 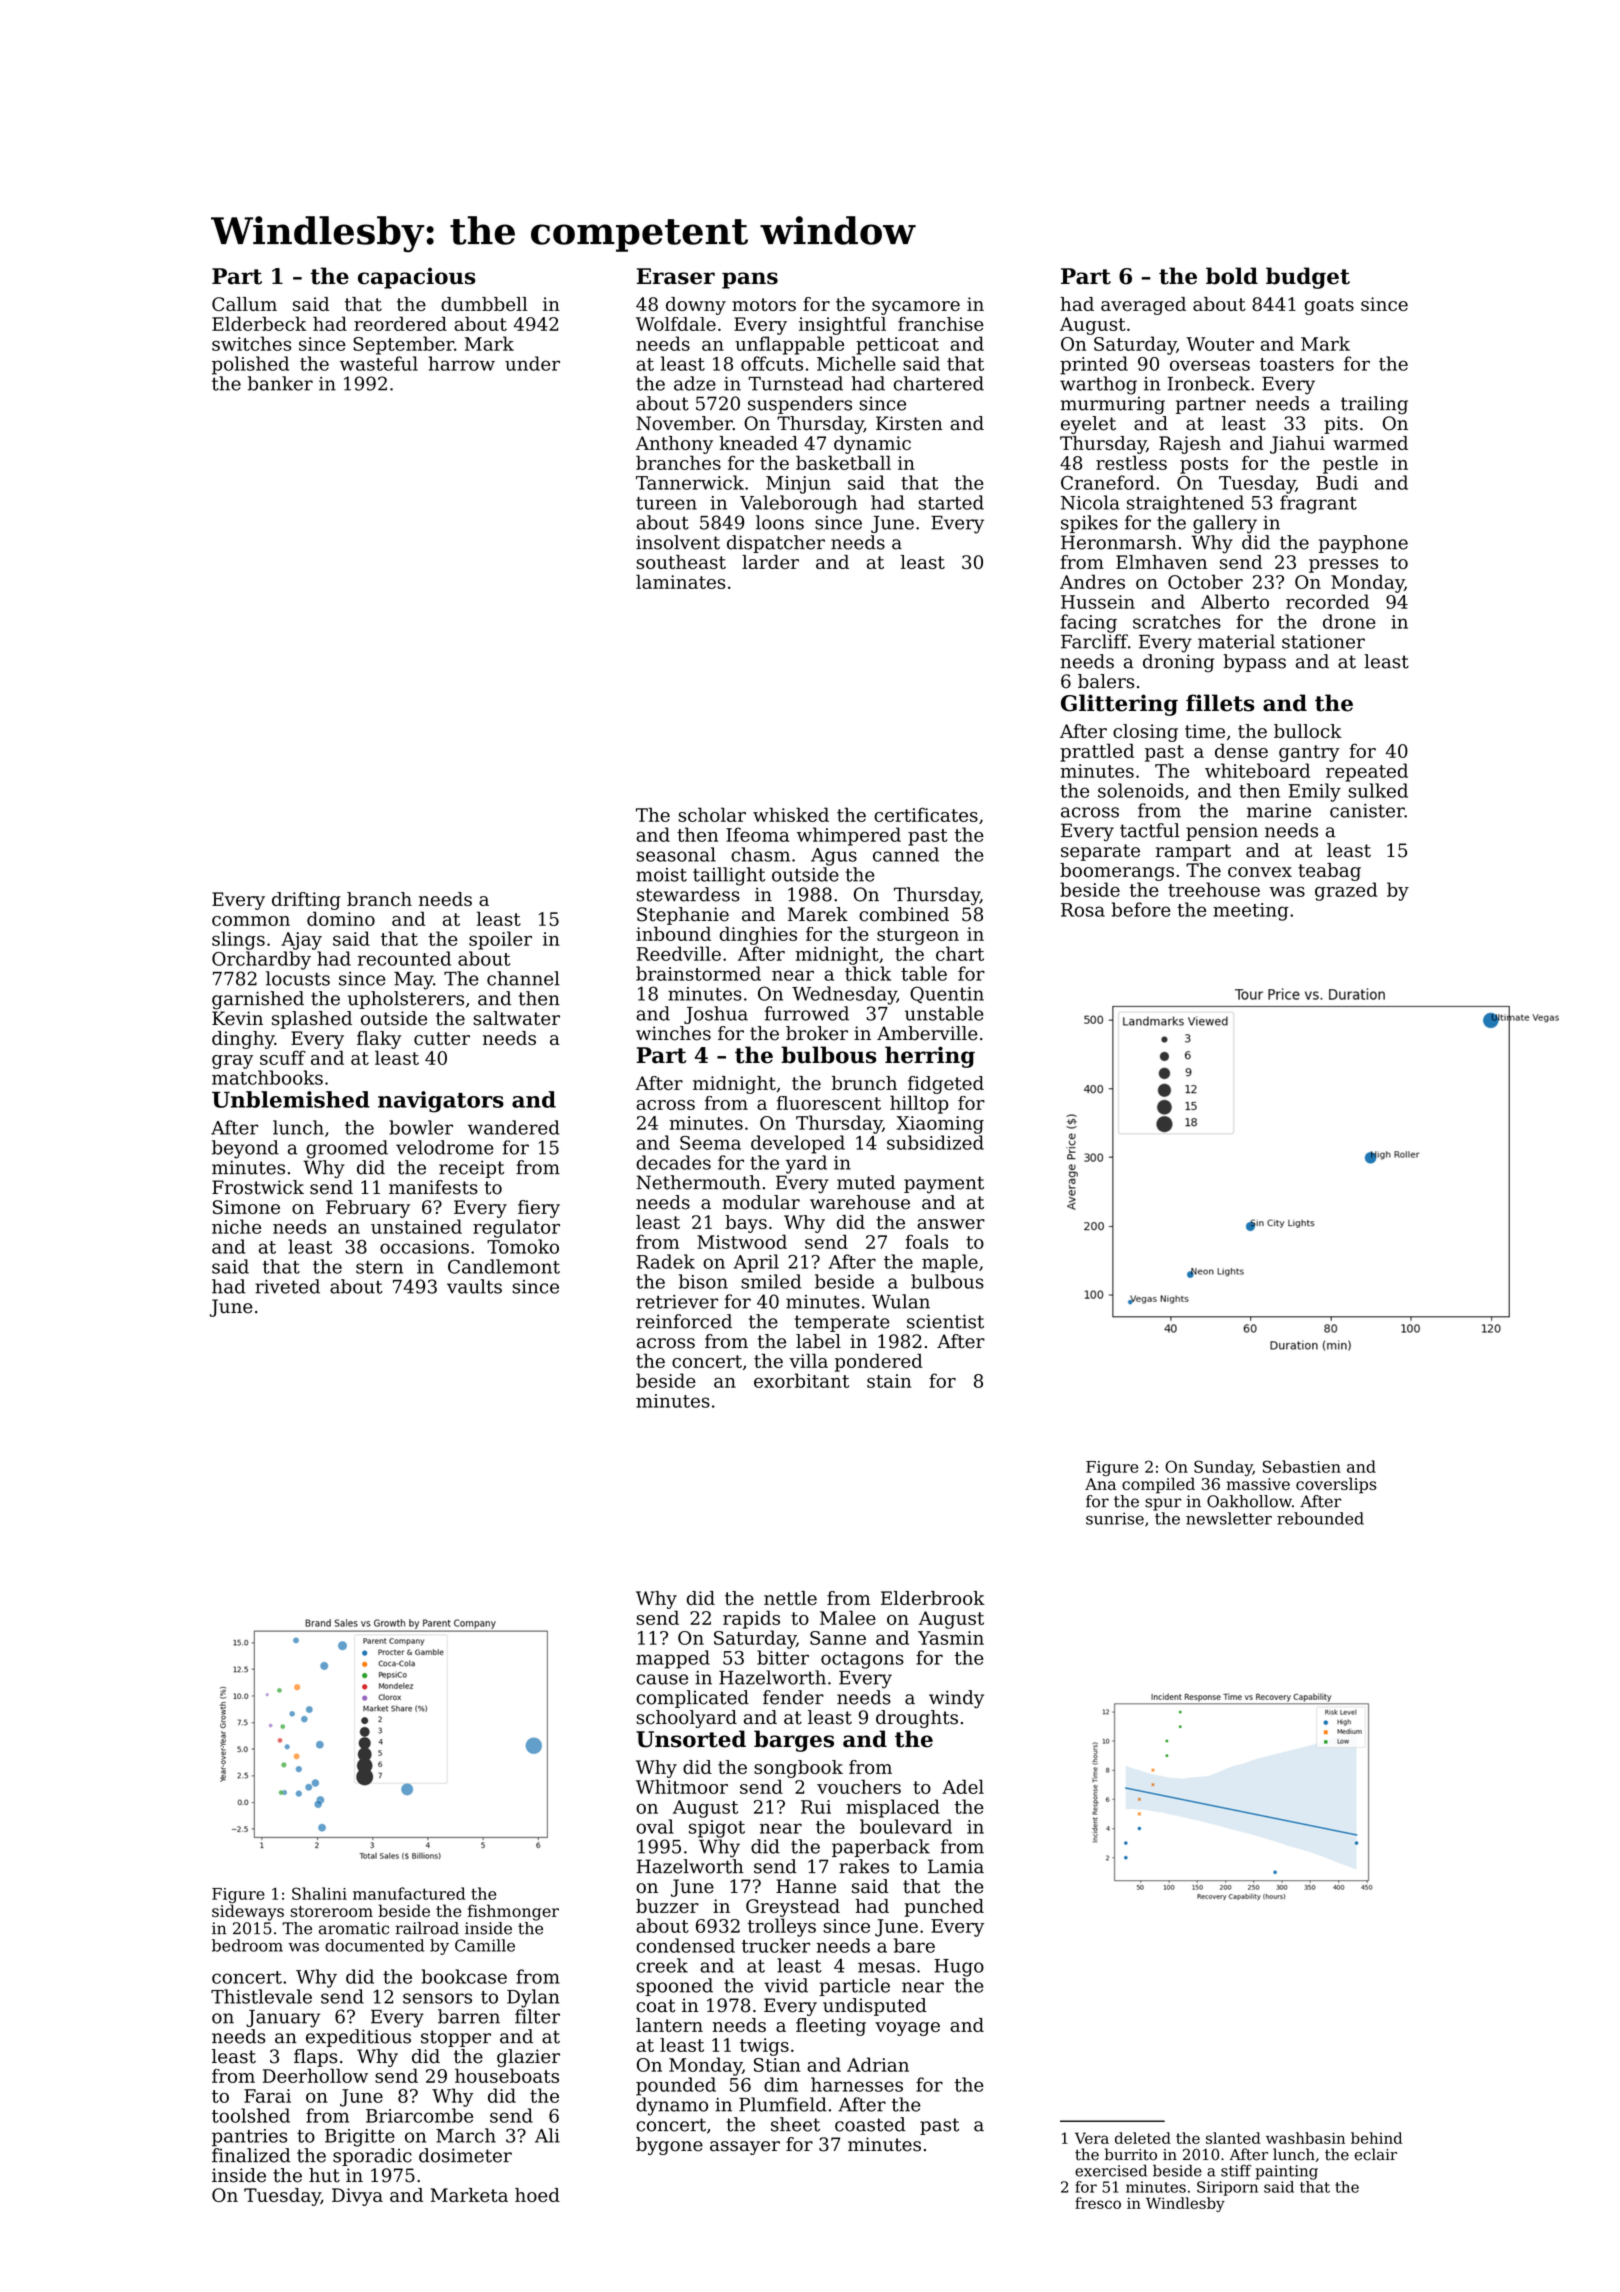 What do you see at coordinates (474, 1286) in the document?
I see `vaults` at bounding box center [474, 1286].
